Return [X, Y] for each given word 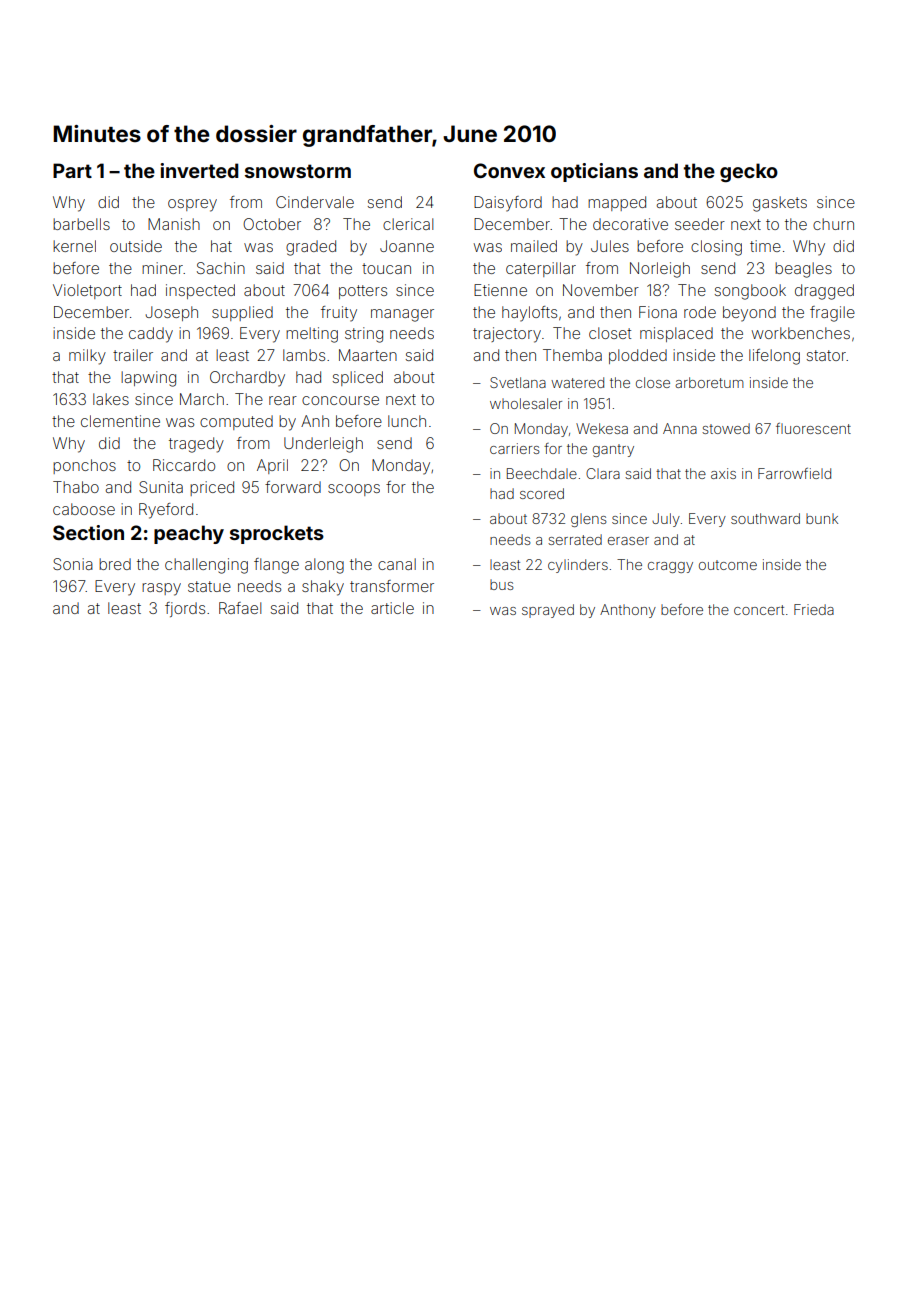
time [765, 246]
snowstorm [298, 171]
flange [276, 566]
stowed [726, 428]
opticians [594, 172]
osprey [192, 205]
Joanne [407, 246]
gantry [613, 450]
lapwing [148, 379]
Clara [603, 473]
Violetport [87, 291]
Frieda [814, 609]
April [272, 466]
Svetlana [518, 382]
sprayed [548, 611]
